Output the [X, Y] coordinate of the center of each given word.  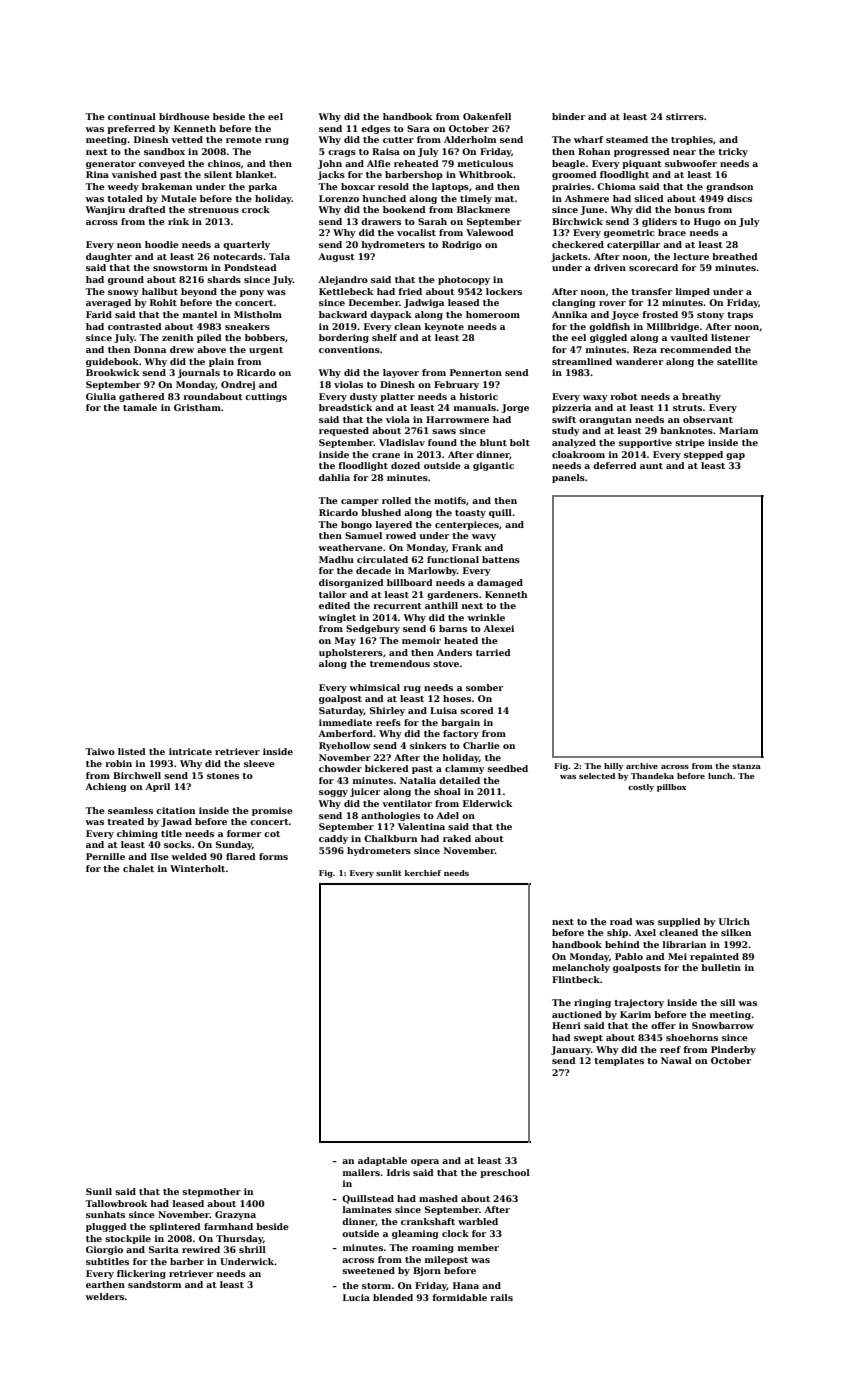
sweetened [368, 1270]
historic [478, 396]
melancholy [581, 968]
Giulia [101, 396]
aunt [651, 466]
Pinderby [733, 1050]
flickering [141, 1274]
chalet [138, 868]
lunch [720, 776]
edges [375, 129]
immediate [345, 722]
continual [132, 116]
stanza [746, 766]
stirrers [685, 116]
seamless [130, 810]
